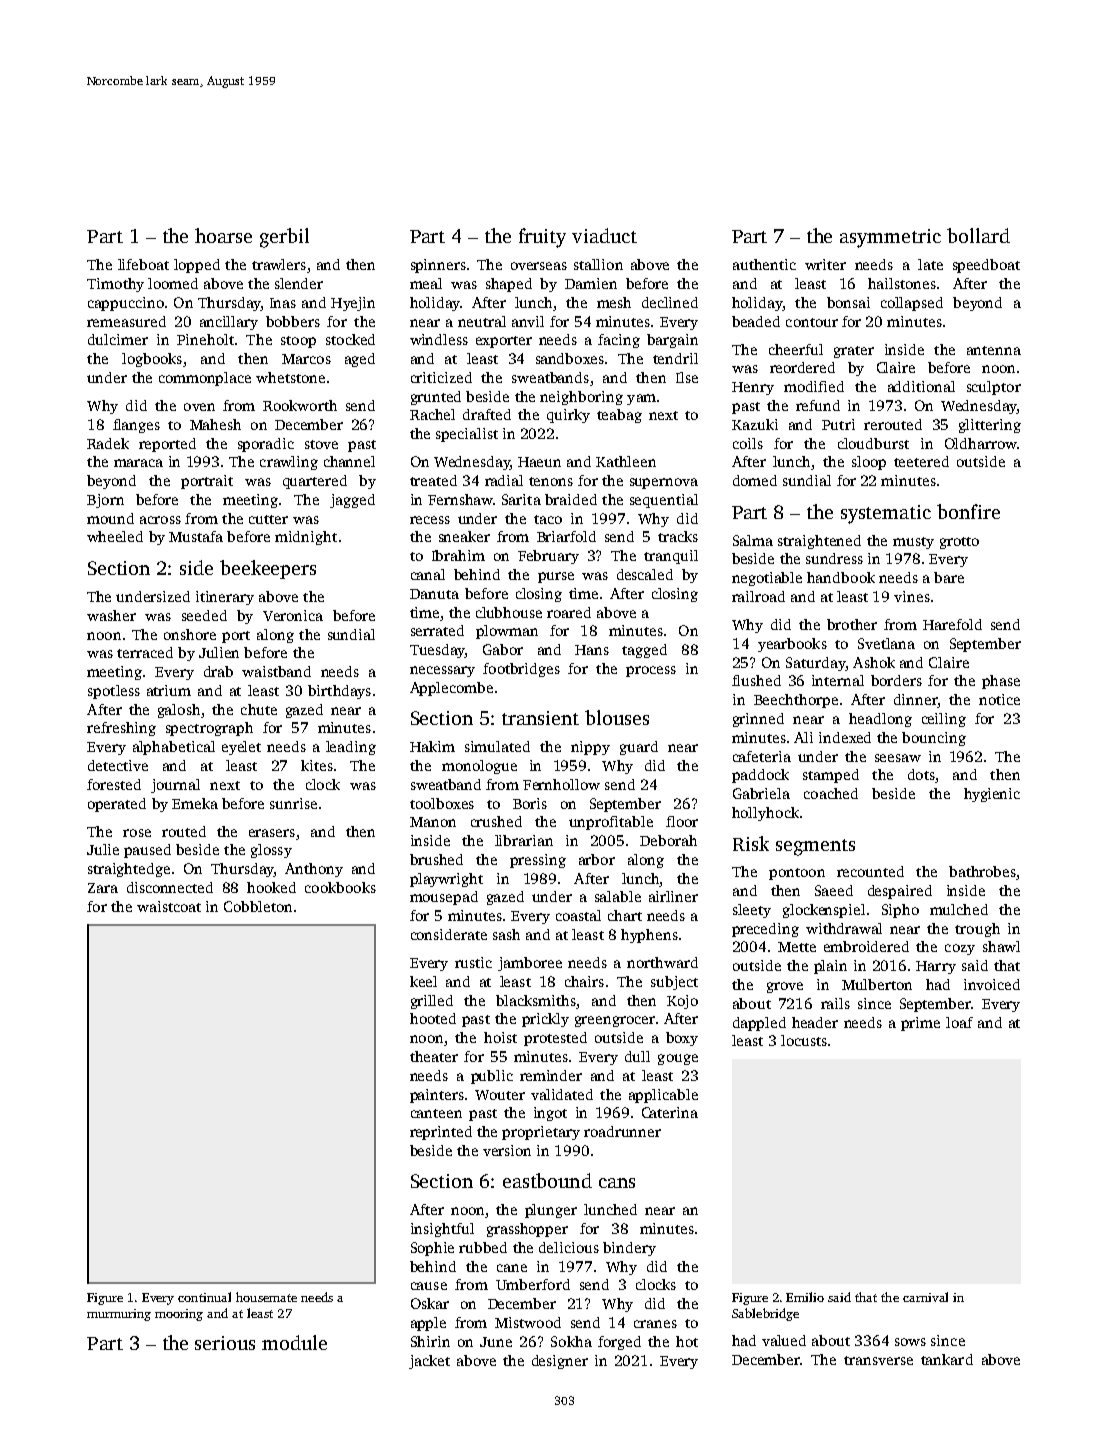 This page has height=1434, width=1108. What do you see at coordinates (838, 680) in the page?
I see `internal` at bounding box center [838, 680].
